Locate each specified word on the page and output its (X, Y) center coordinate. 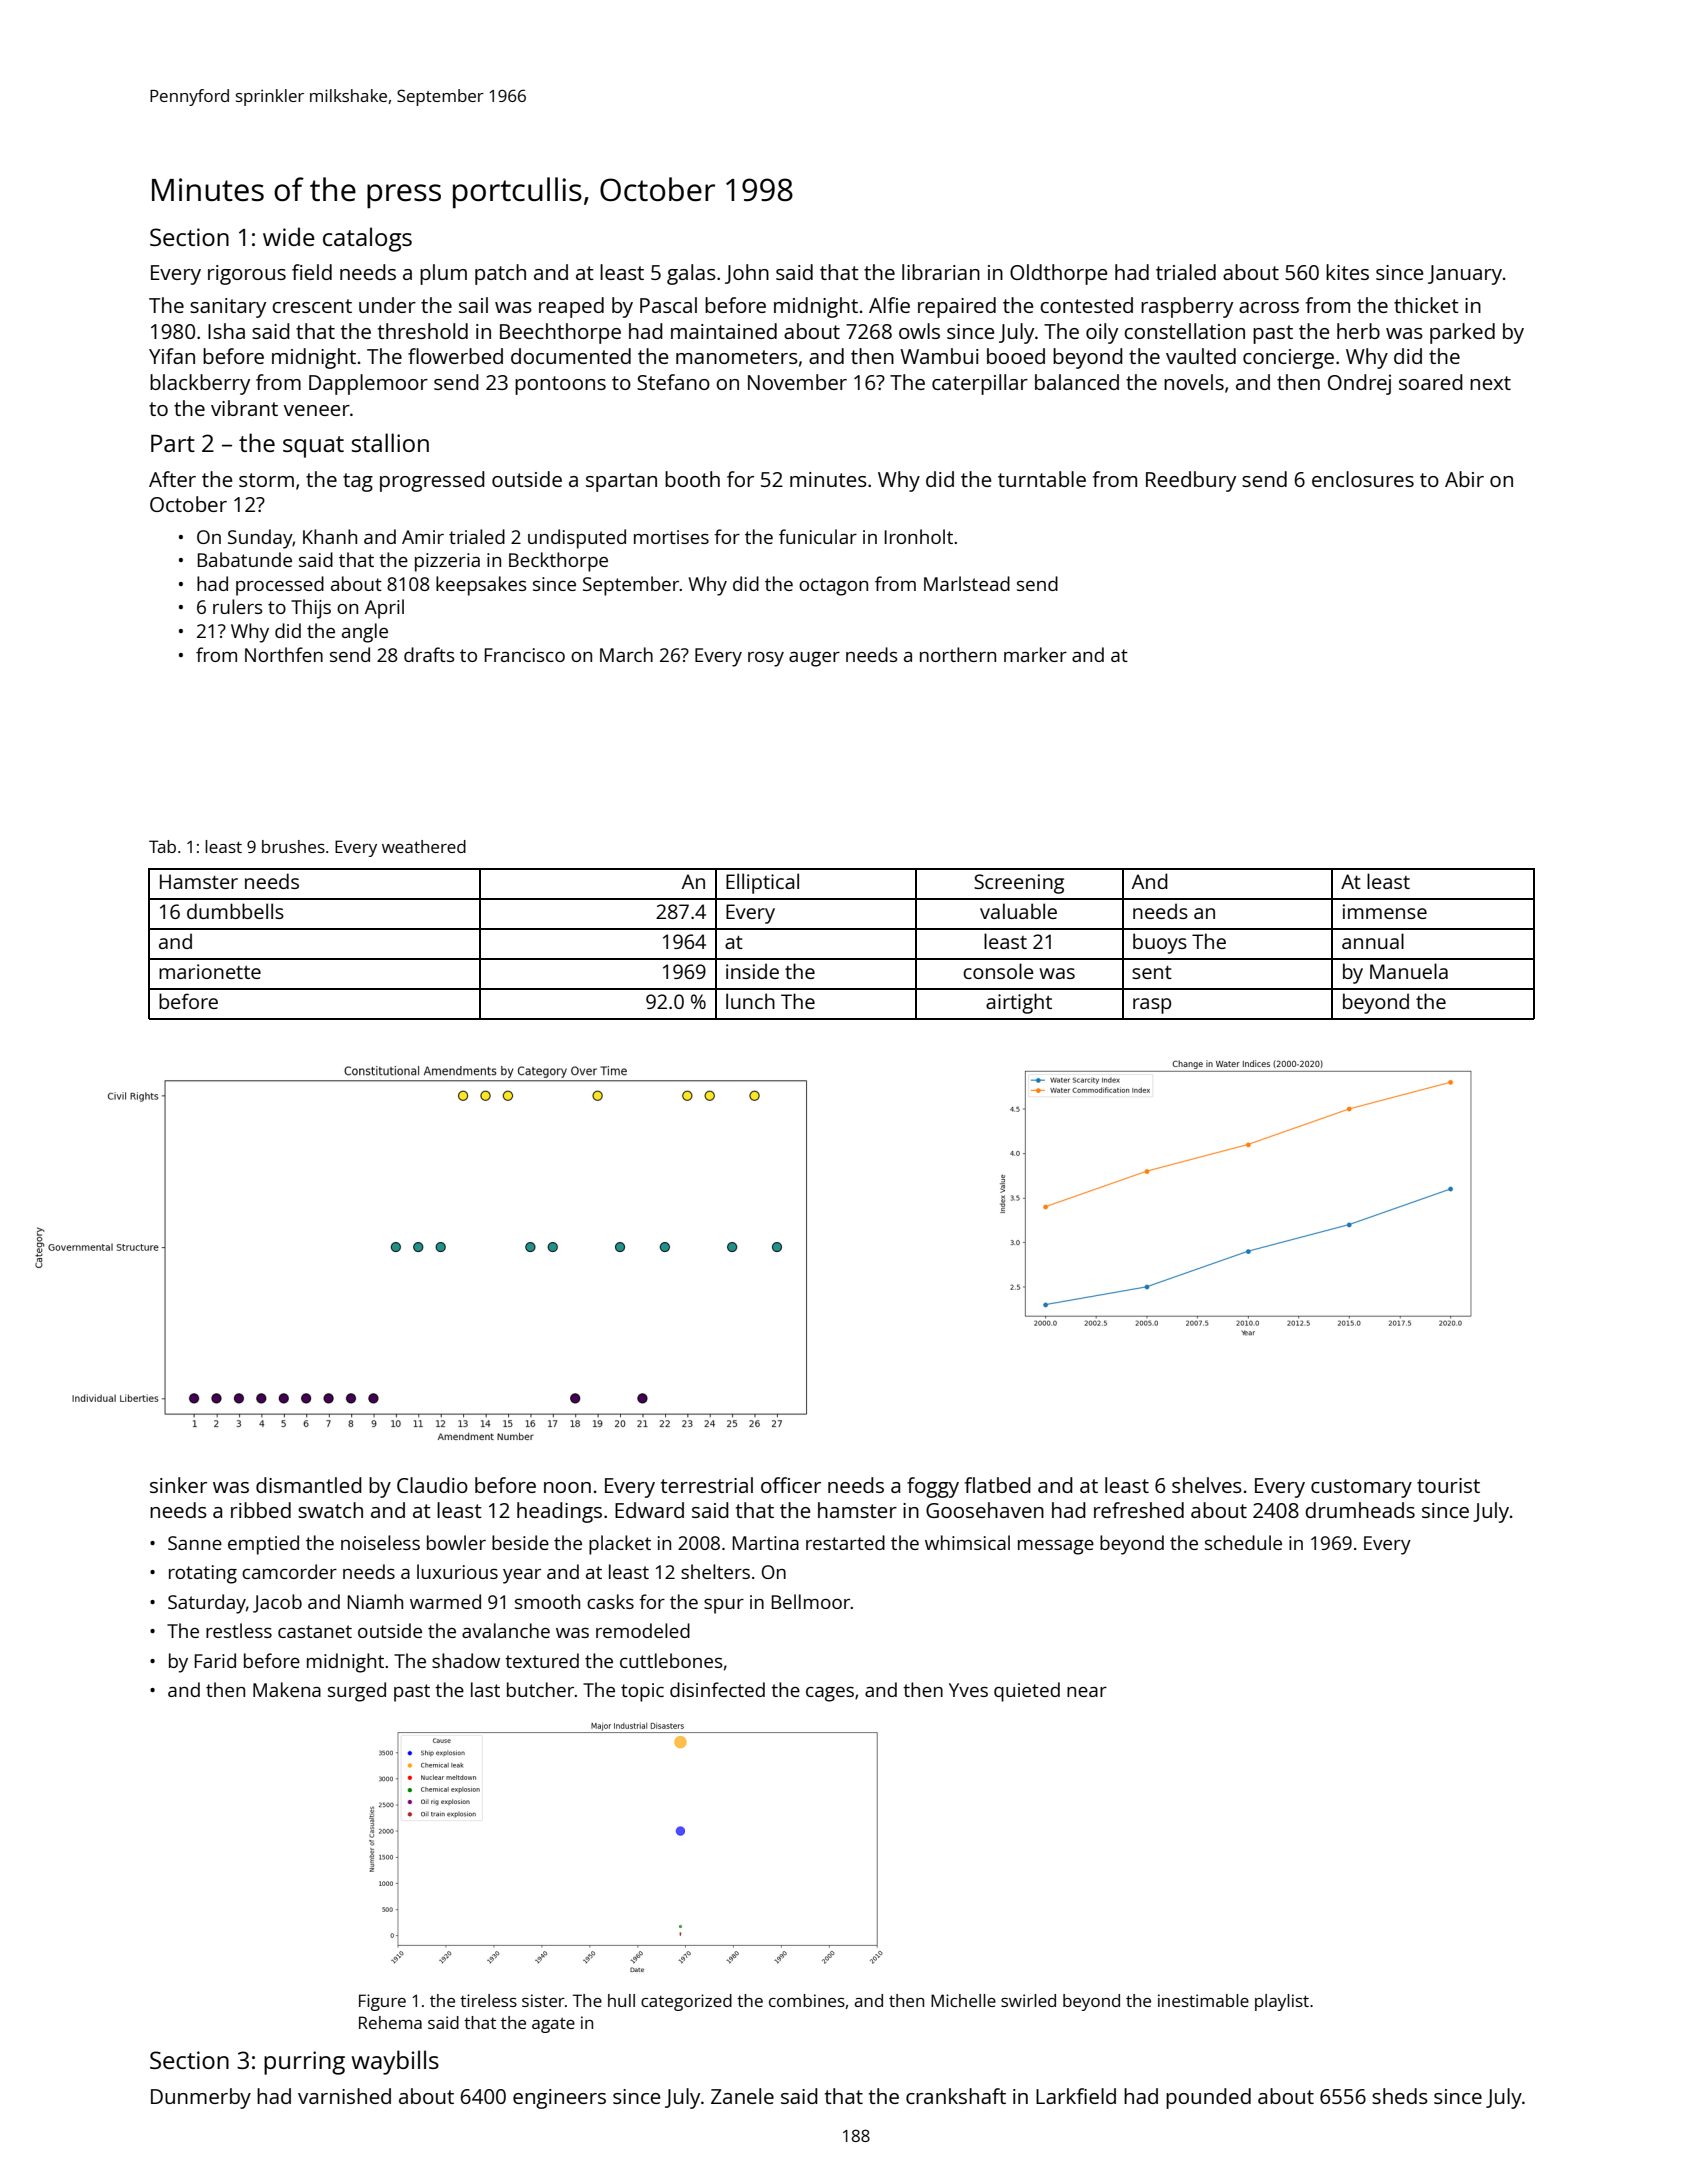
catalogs (367, 239)
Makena (287, 1689)
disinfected (717, 1689)
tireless (488, 2000)
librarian (941, 272)
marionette (210, 971)
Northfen (284, 654)
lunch (750, 1001)
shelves (1207, 1485)
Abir (1464, 479)
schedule (1243, 1542)
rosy (766, 659)
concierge (1288, 359)
